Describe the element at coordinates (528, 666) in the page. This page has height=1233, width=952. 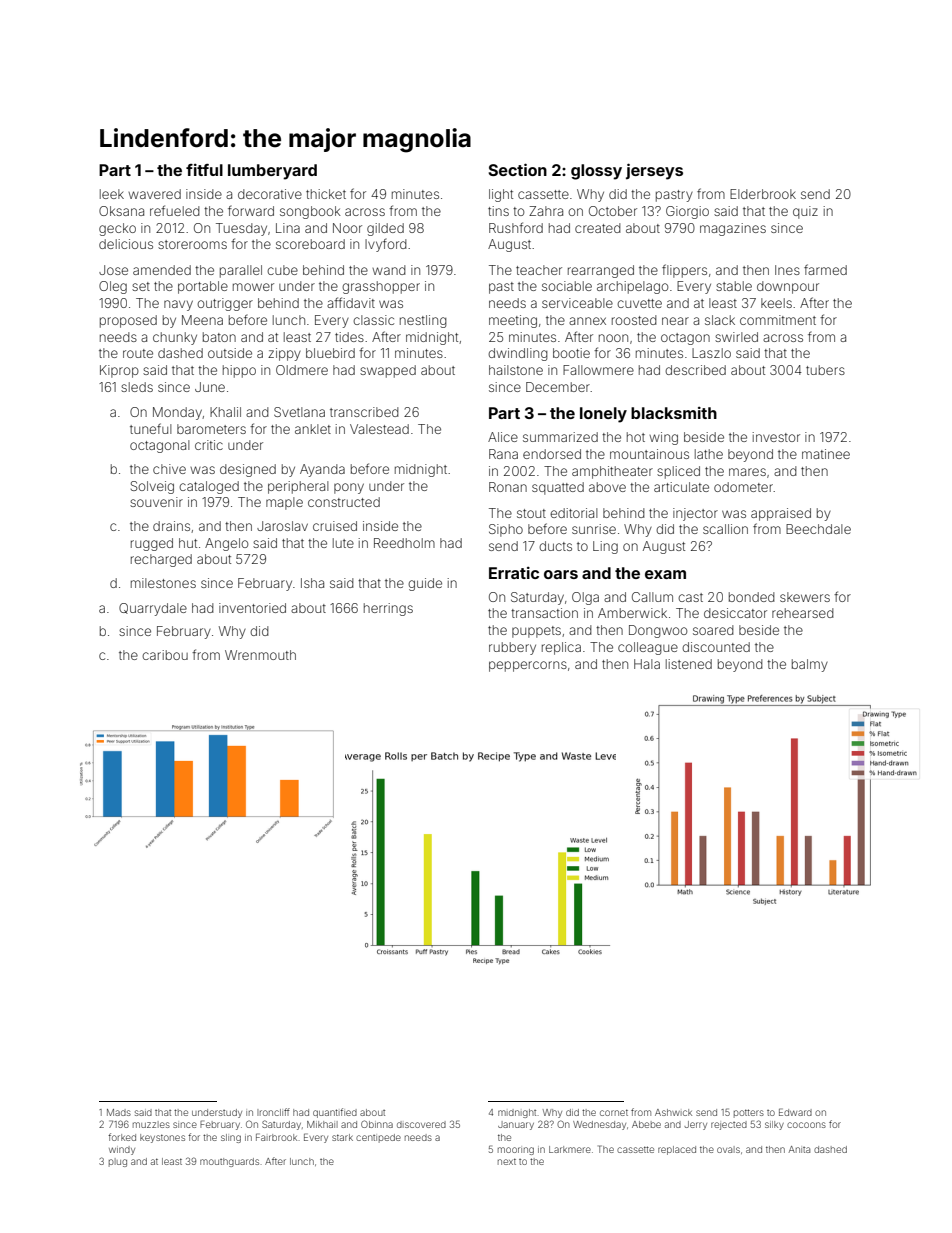
I see `peppercorns` at that location.
